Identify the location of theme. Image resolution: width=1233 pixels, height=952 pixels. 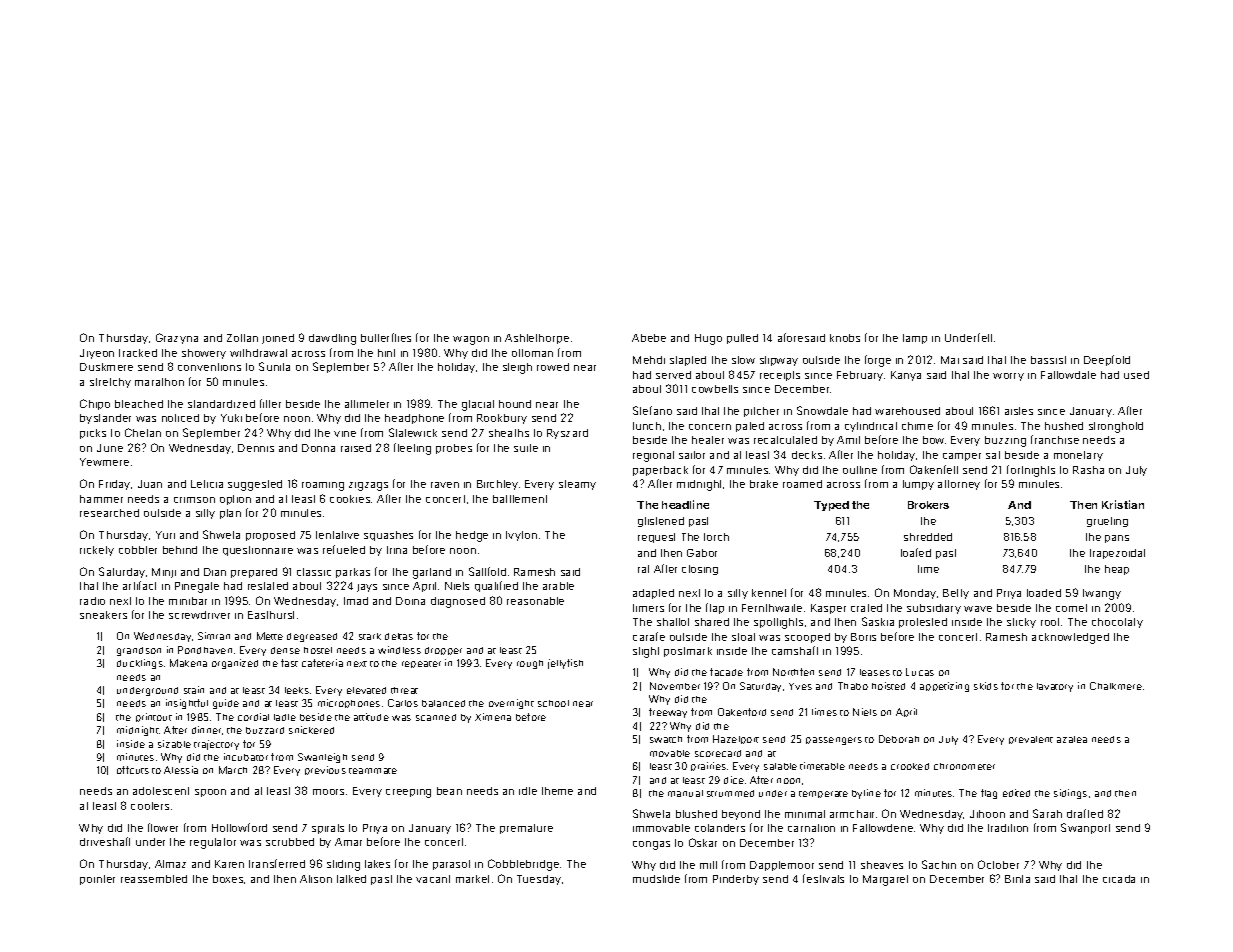
(557, 791).
